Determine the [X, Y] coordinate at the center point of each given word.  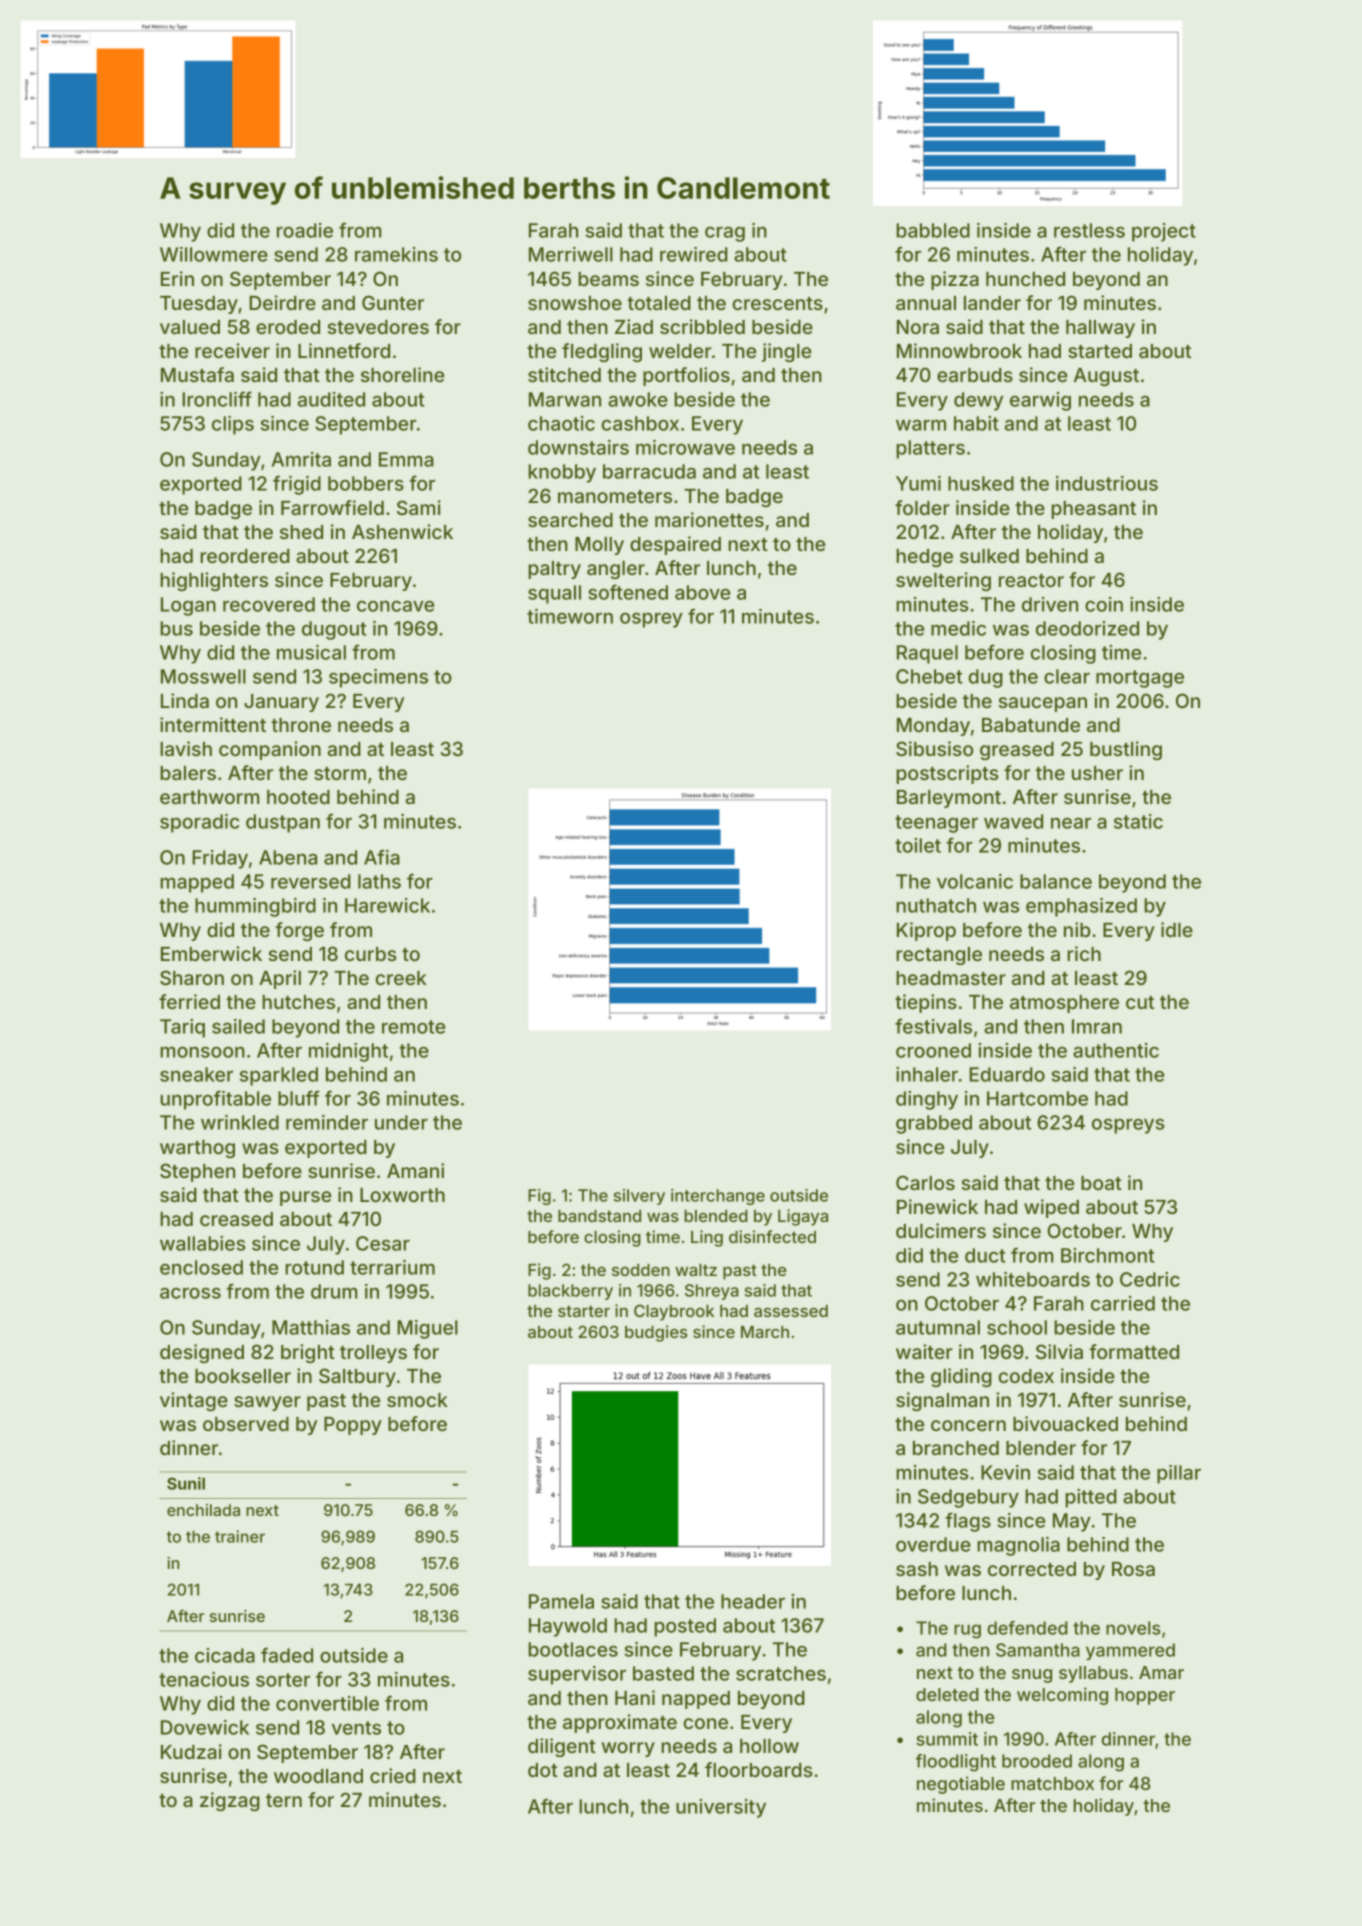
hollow [769, 1746]
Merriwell [571, 254]
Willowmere [214, 254]
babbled [933, 230]
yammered [1130, 1651]
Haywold [568, 1627]
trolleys [373, 1354]
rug [967, 1631]
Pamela [561, 1601]
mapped [197, 883]
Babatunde [1031, 725]
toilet [918, 845]
